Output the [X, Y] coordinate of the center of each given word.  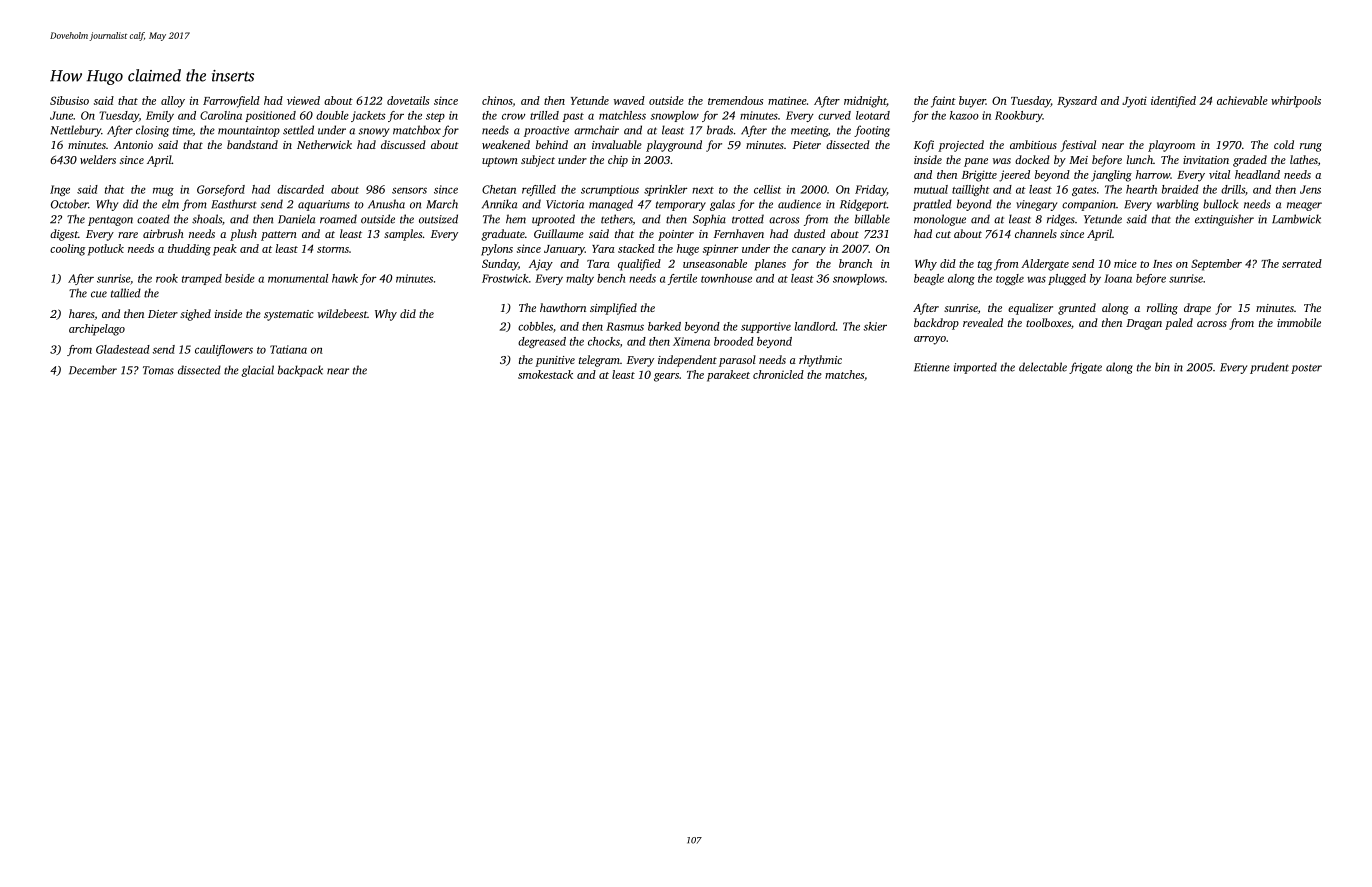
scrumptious [610, 190]
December [93, 370]
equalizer [1030, 309]
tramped [202, 279]
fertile [682, 279]
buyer [972, 102]
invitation [1206, 160]
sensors [409, 190]
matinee [787, 100]
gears [666, 377]
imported [975, 368]
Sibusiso [69, 100]
